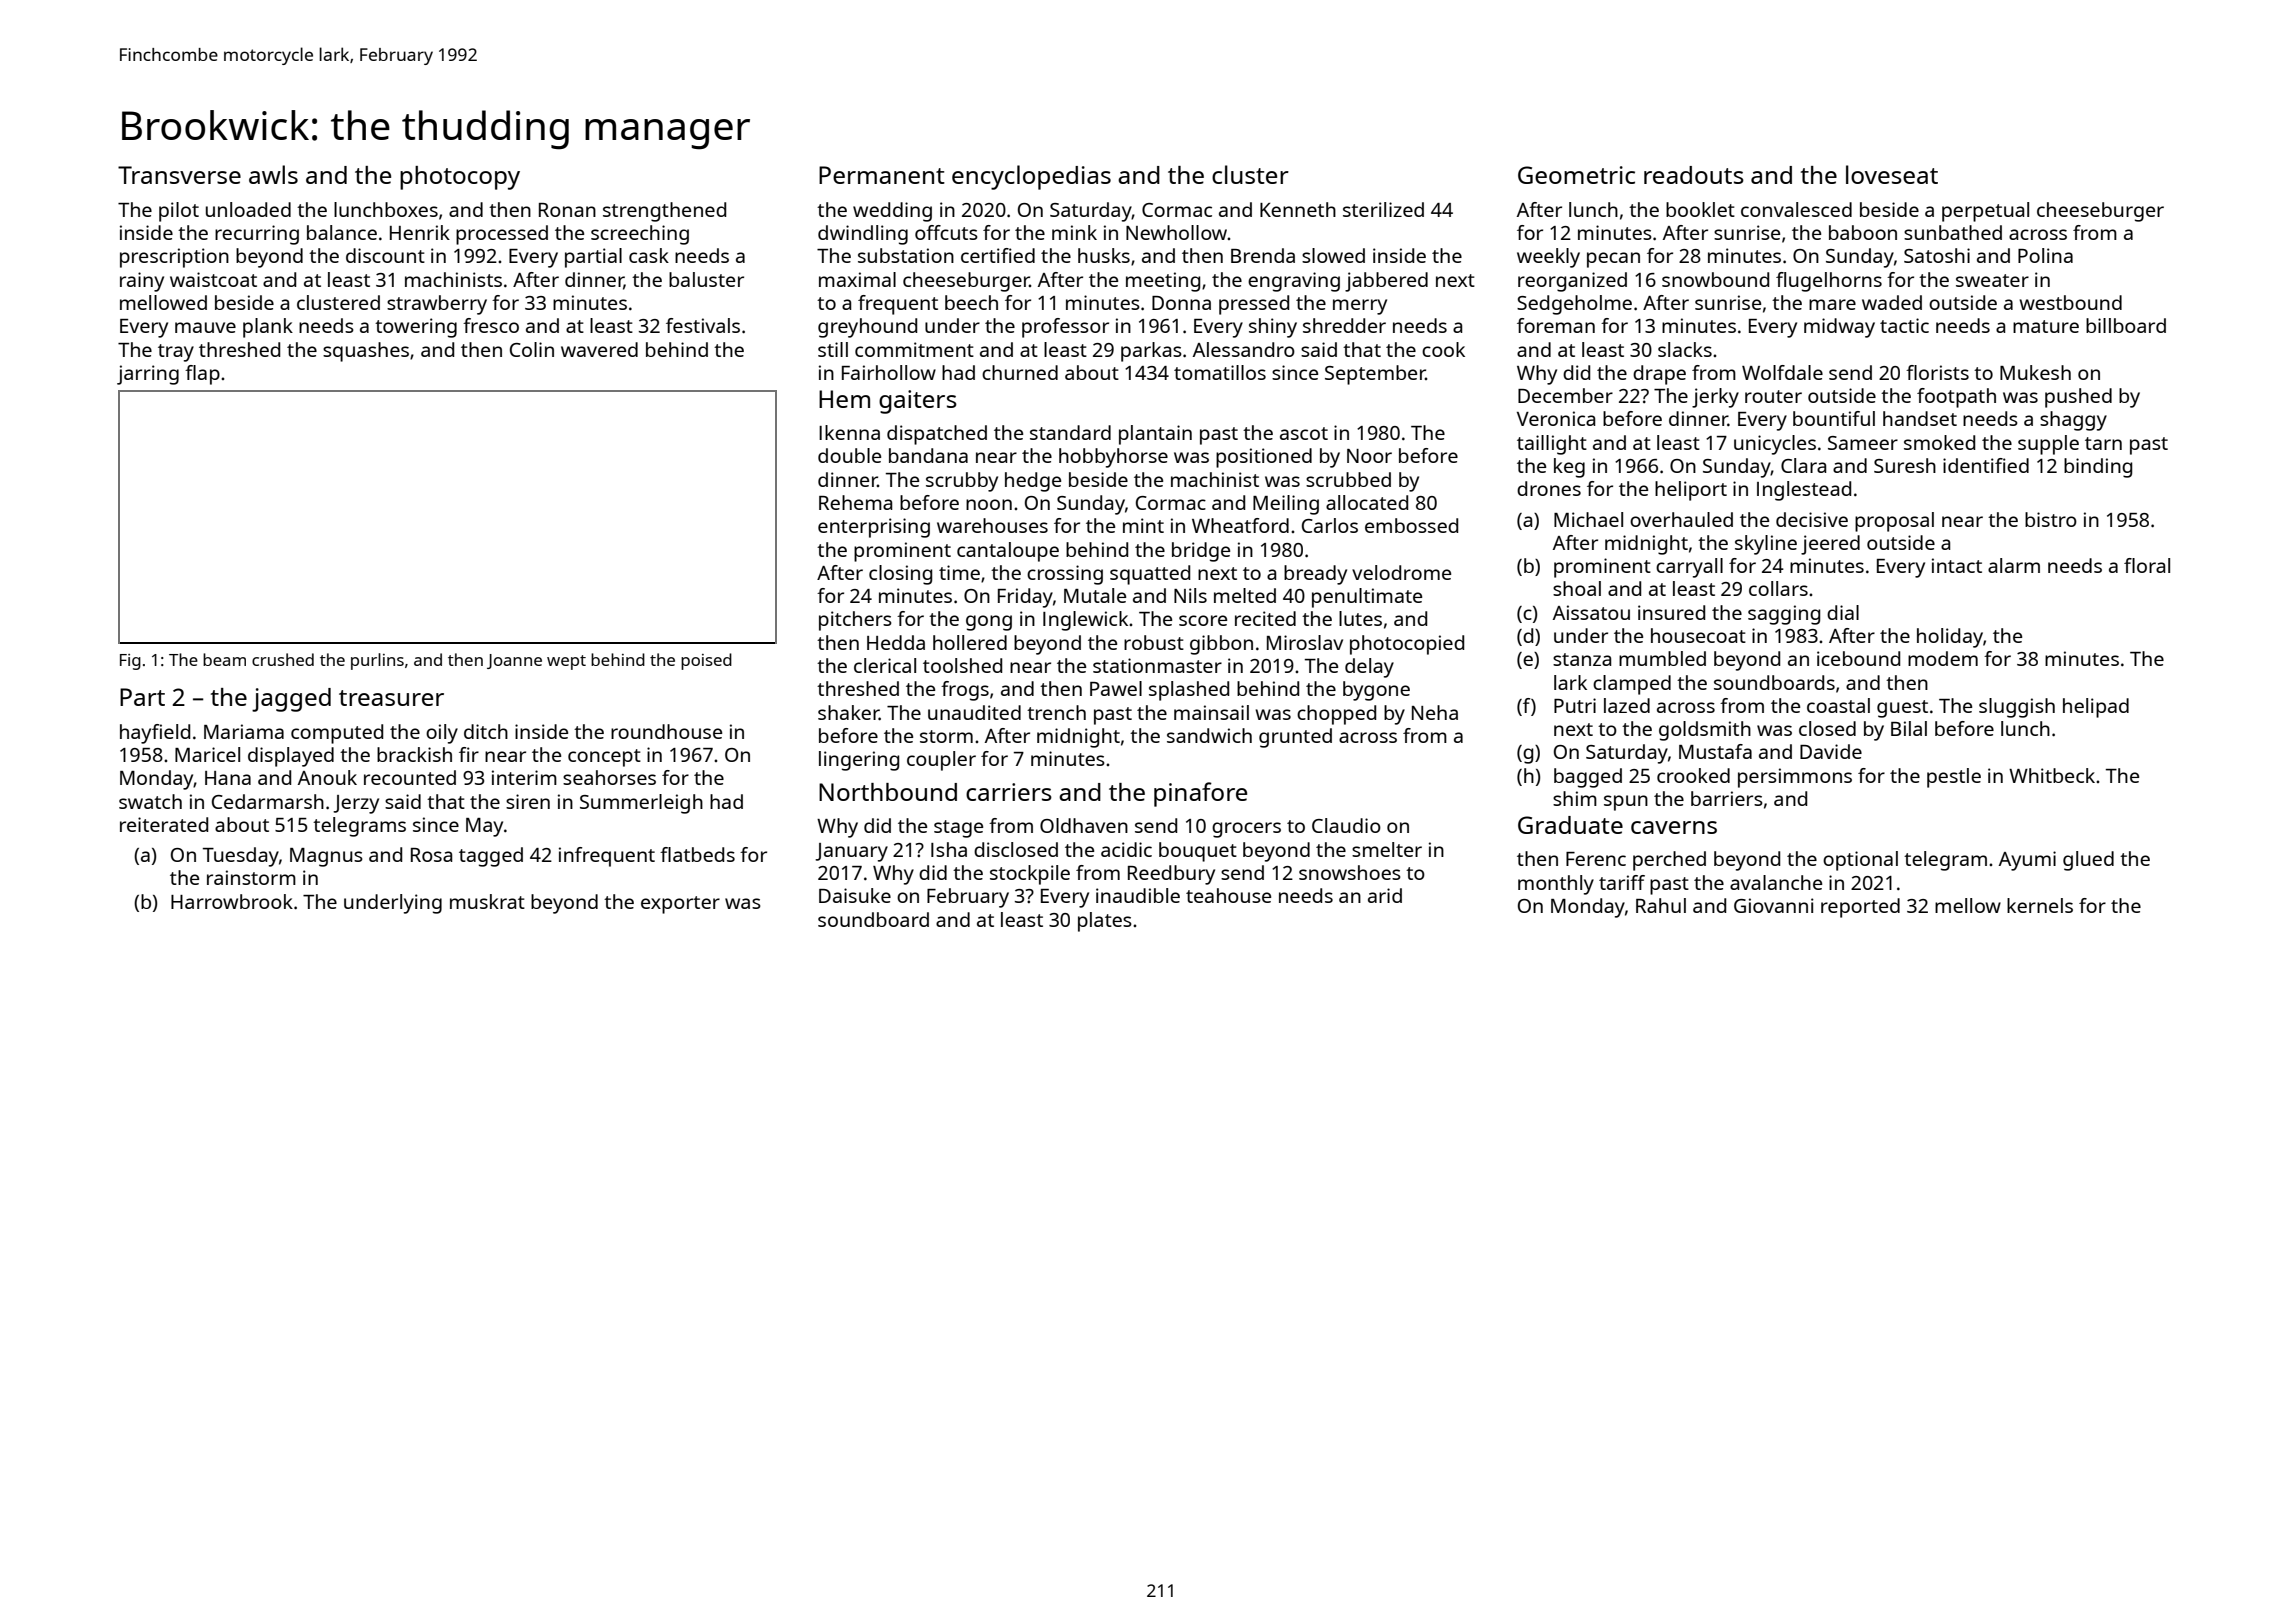  I want to click on pushed, so click(2078, 398).
